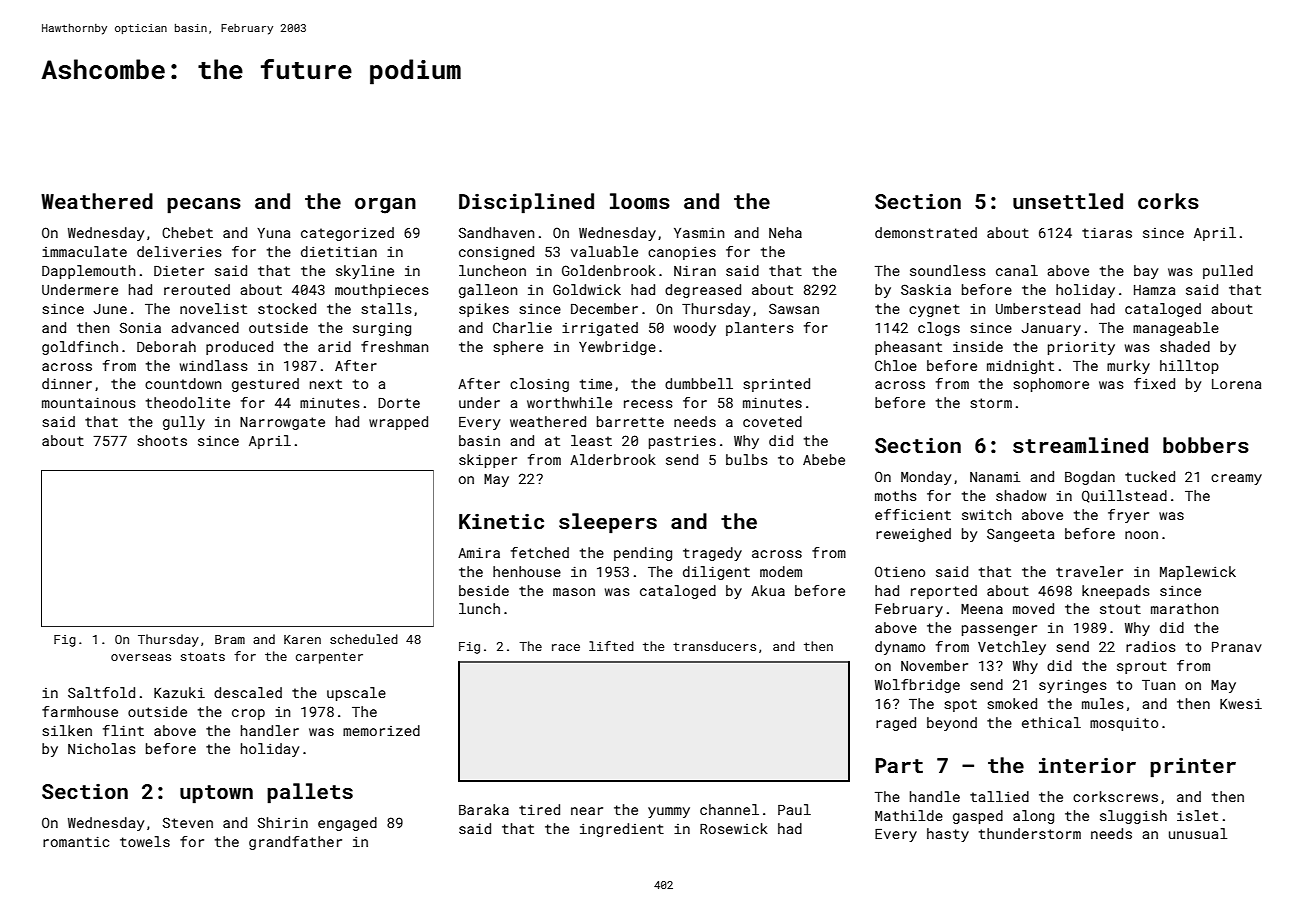 The width and height of the image is (1308, 924). What do you see at coordinates (326, 384) in the image?
I see `next` at bounding box center [326, 384].
